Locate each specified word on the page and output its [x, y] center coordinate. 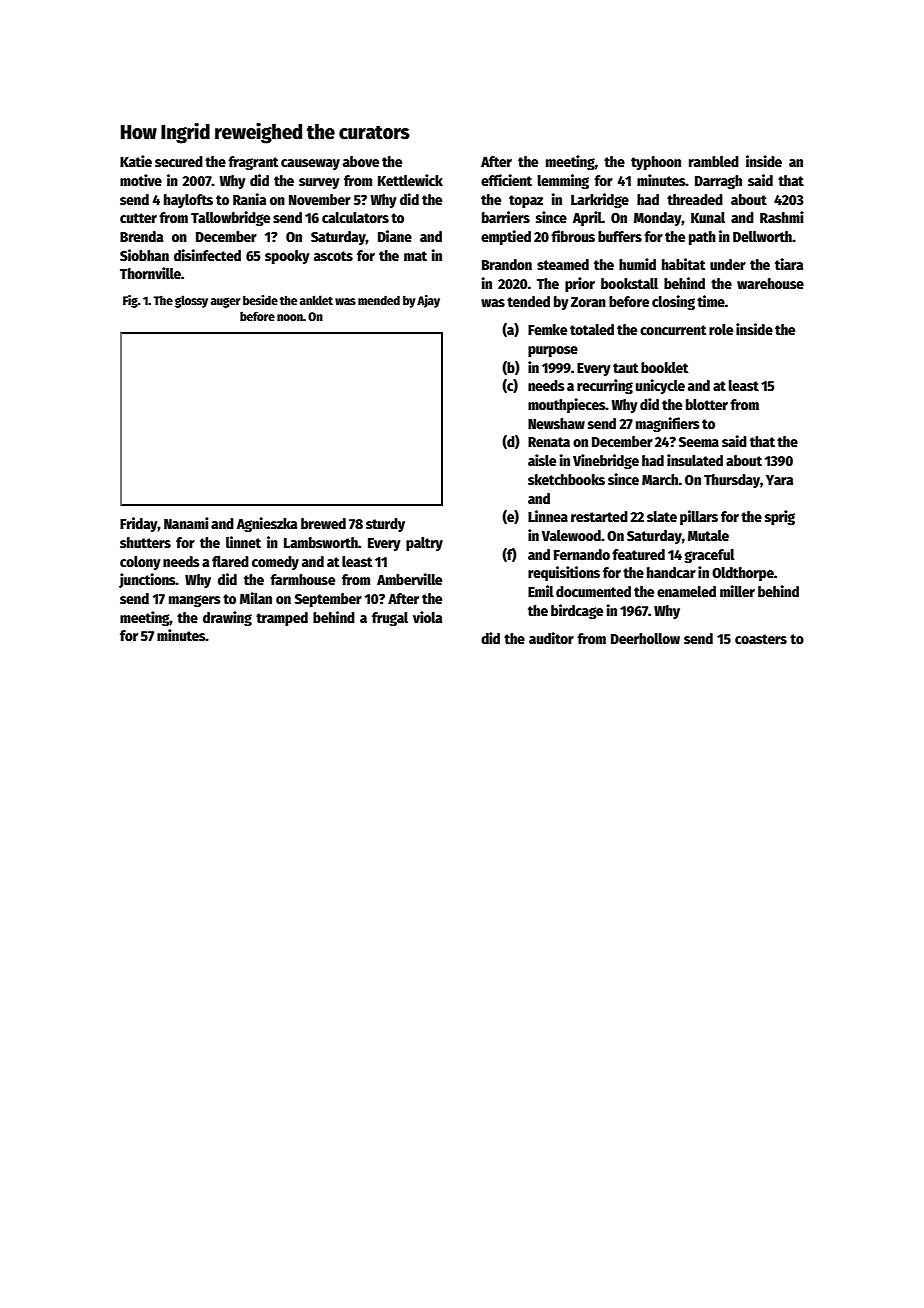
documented [593, 591]
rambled [714, 161]
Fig [130, 301]
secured [179, 161]
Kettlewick [410, 180]
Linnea [548, 516]
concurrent [673, 330]
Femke [547, 329]
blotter [707, 404]
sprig [780, 517]
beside [260, 300]
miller [737, 591]
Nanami [186, 523]
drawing [227, 618]
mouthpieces [567, 405]
